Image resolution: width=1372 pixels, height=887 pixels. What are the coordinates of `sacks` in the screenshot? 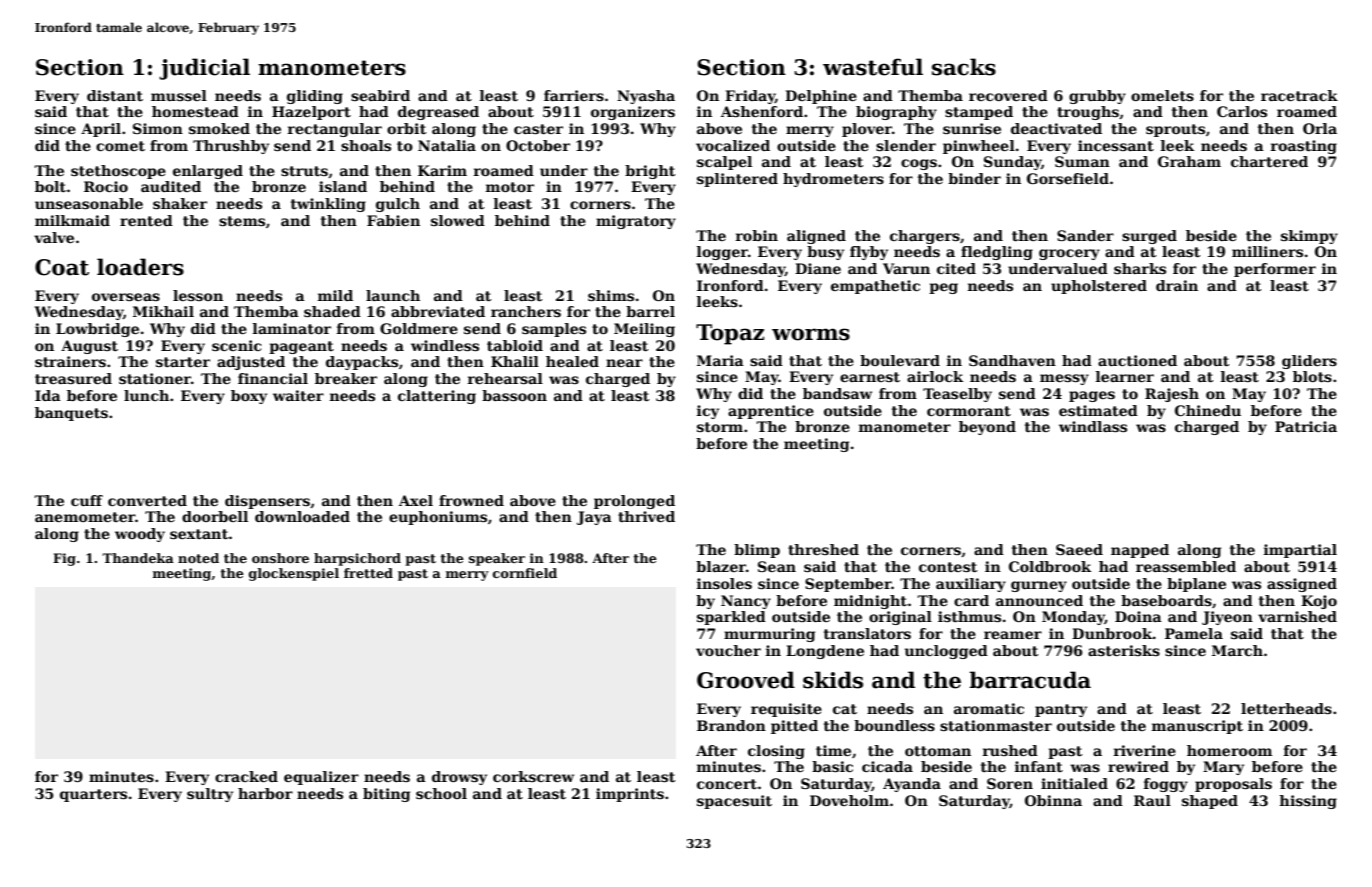 It's located at (964, 67).
